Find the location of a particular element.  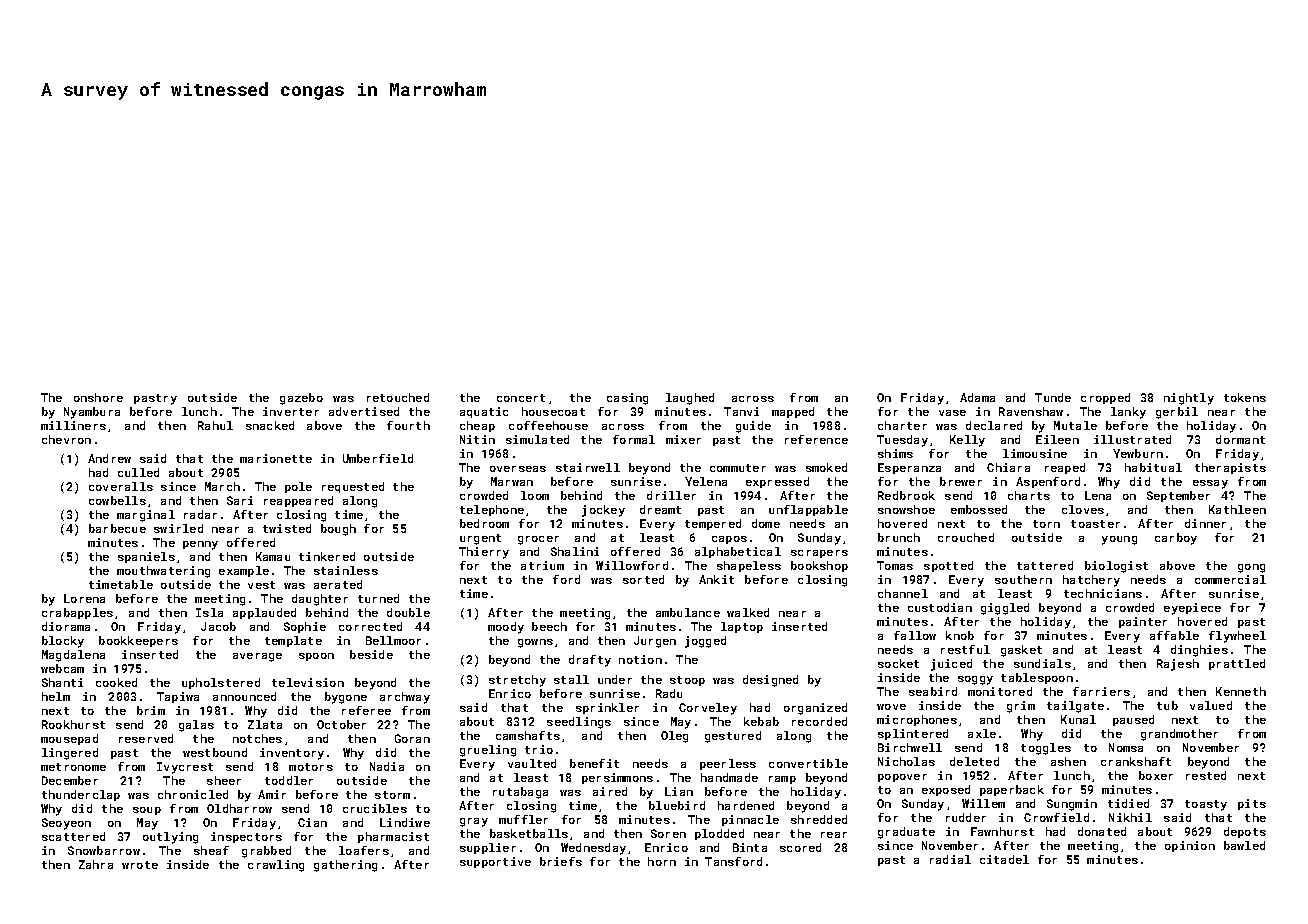

Nyambura is located at coordinates (92, 413).
